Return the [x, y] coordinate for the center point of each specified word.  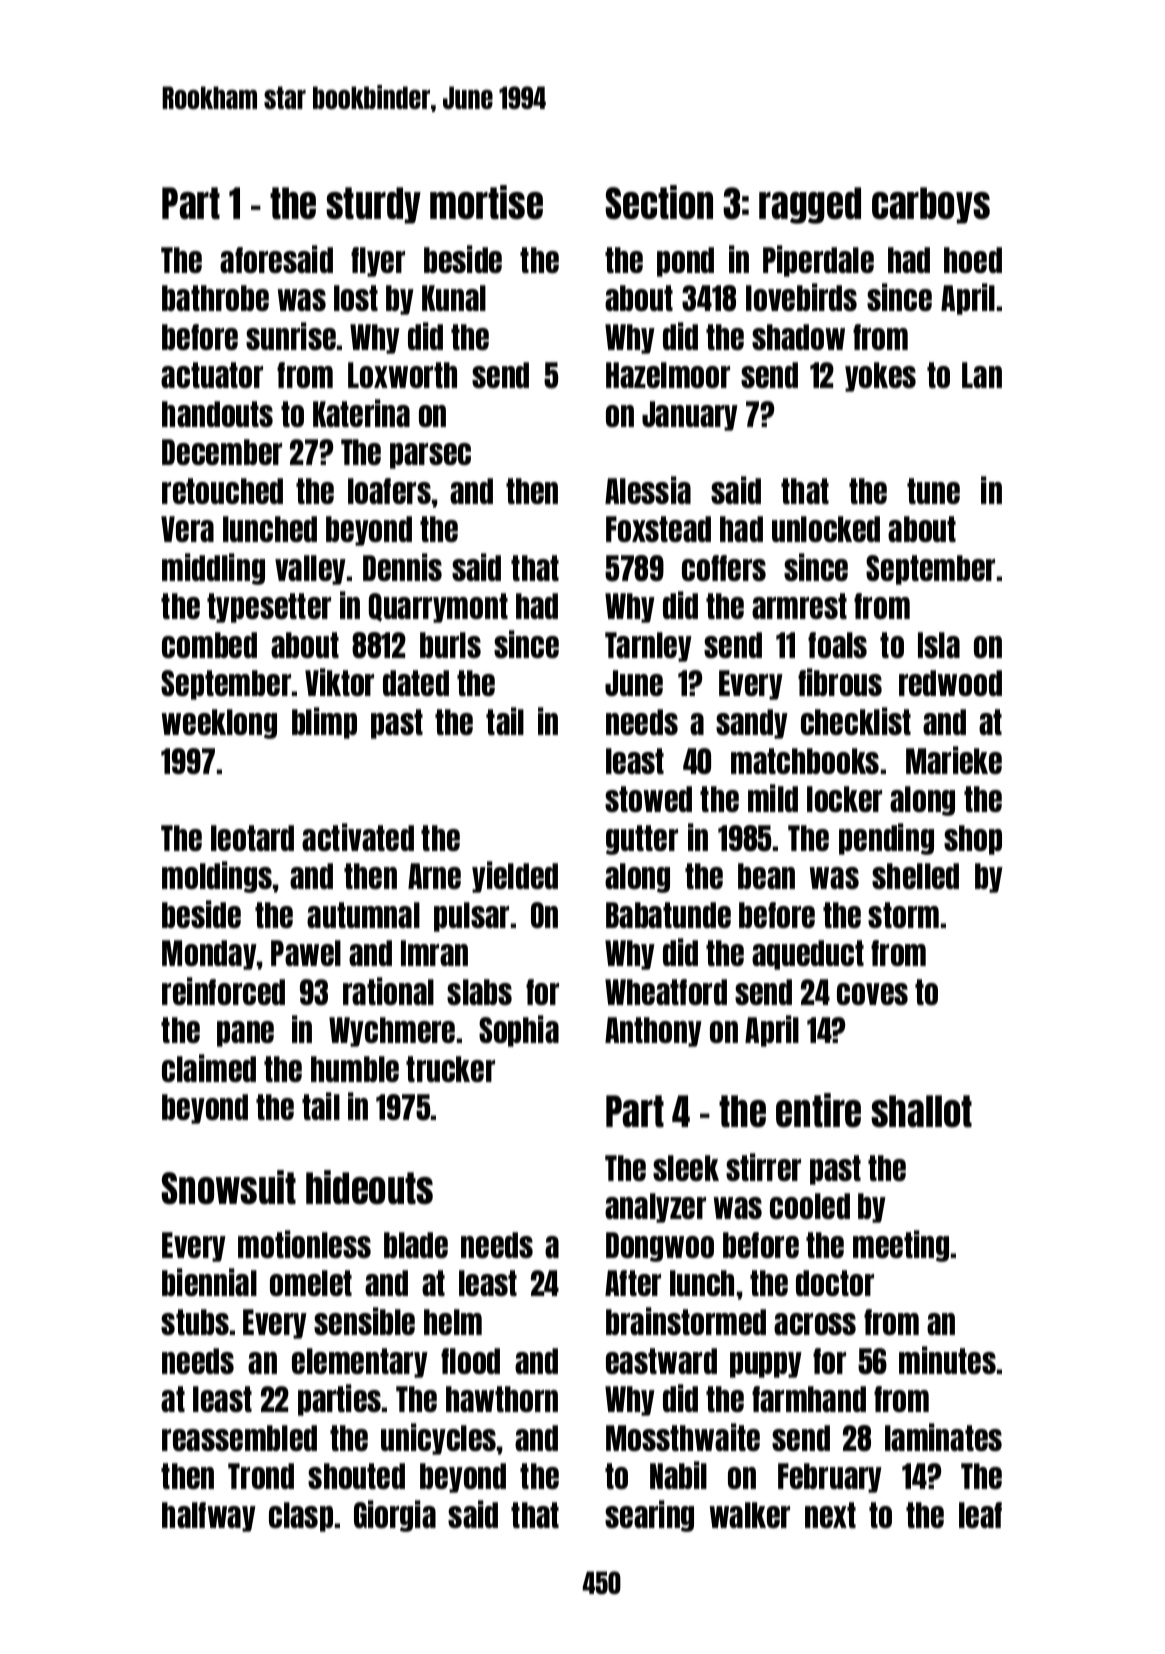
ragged [810, 205]
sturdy [373, 205]
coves [872, 994]
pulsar [471, 917]
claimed [209, 1068]
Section [659, 202]
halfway [209, 1517]
